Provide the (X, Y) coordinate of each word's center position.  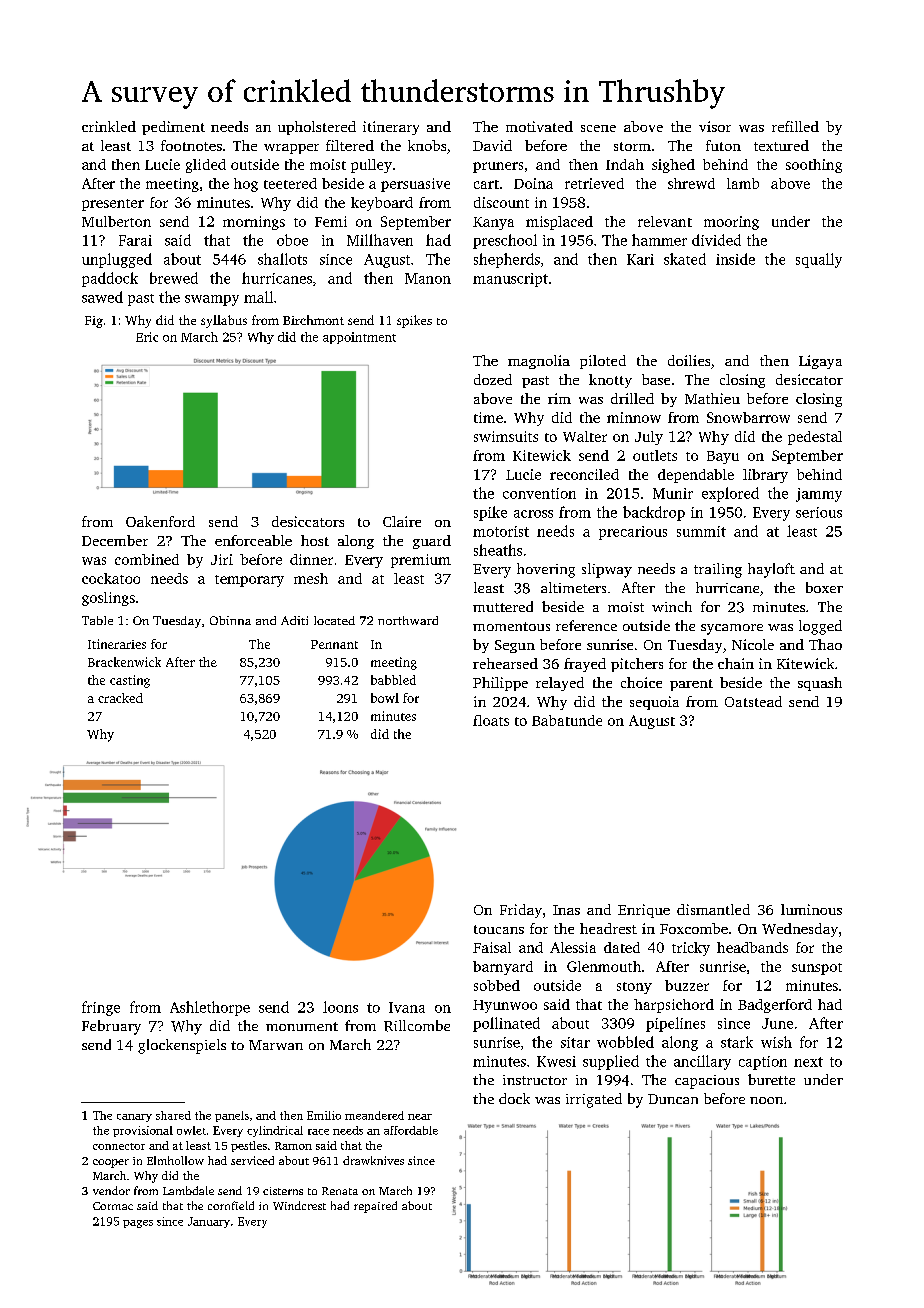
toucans (499, 929)
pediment (173, 128)
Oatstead (753, 701)
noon (766, 1100)
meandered (374, 1115)
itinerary (391, 128)
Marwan (276, 1045)
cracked (120, 698)
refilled (795, 126)
